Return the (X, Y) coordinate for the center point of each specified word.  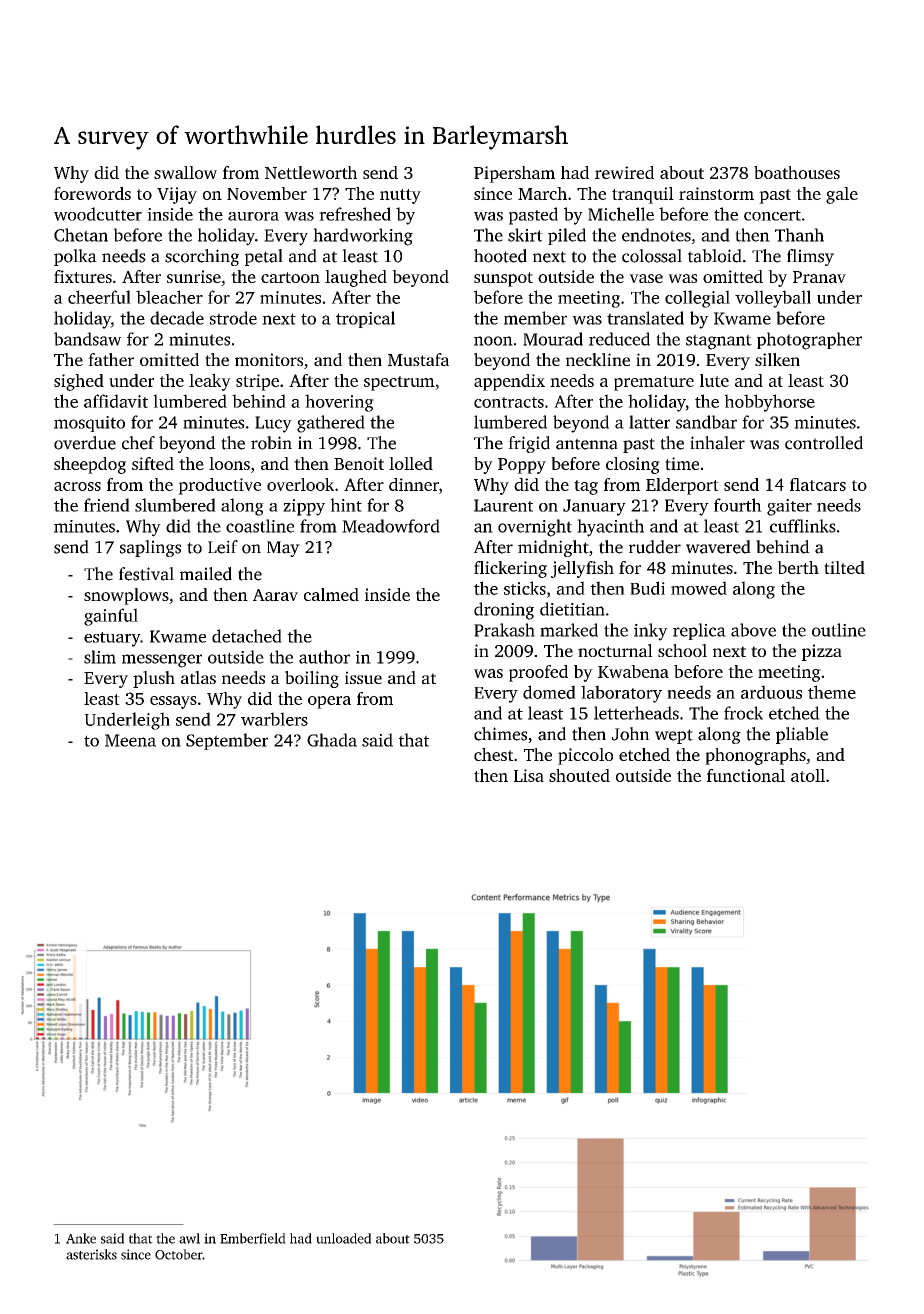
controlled (824, 443)
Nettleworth (311, 172)
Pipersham (514, 174)
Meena (130, 740)
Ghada (332, 740)
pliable (802, 735)
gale (842, 195)
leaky (210, 382)
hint (346, 505)
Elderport (682, 486)
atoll (808, 775)
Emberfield (253, 1238)
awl (189, 1238)
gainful (111, 617)
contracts (509, 402)
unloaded (343, 1238)
